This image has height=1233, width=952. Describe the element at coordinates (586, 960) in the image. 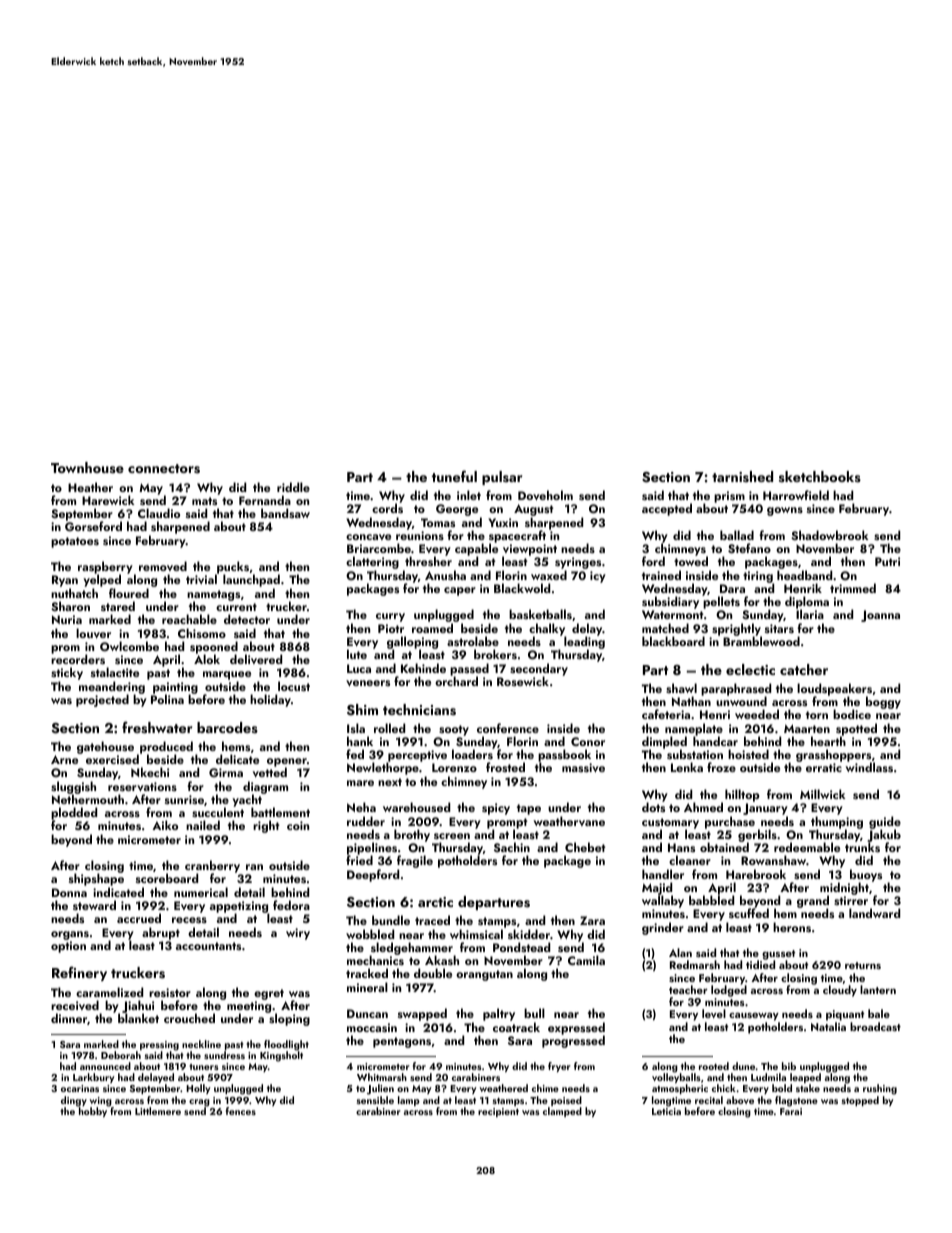

I see `Camila` at that location.
